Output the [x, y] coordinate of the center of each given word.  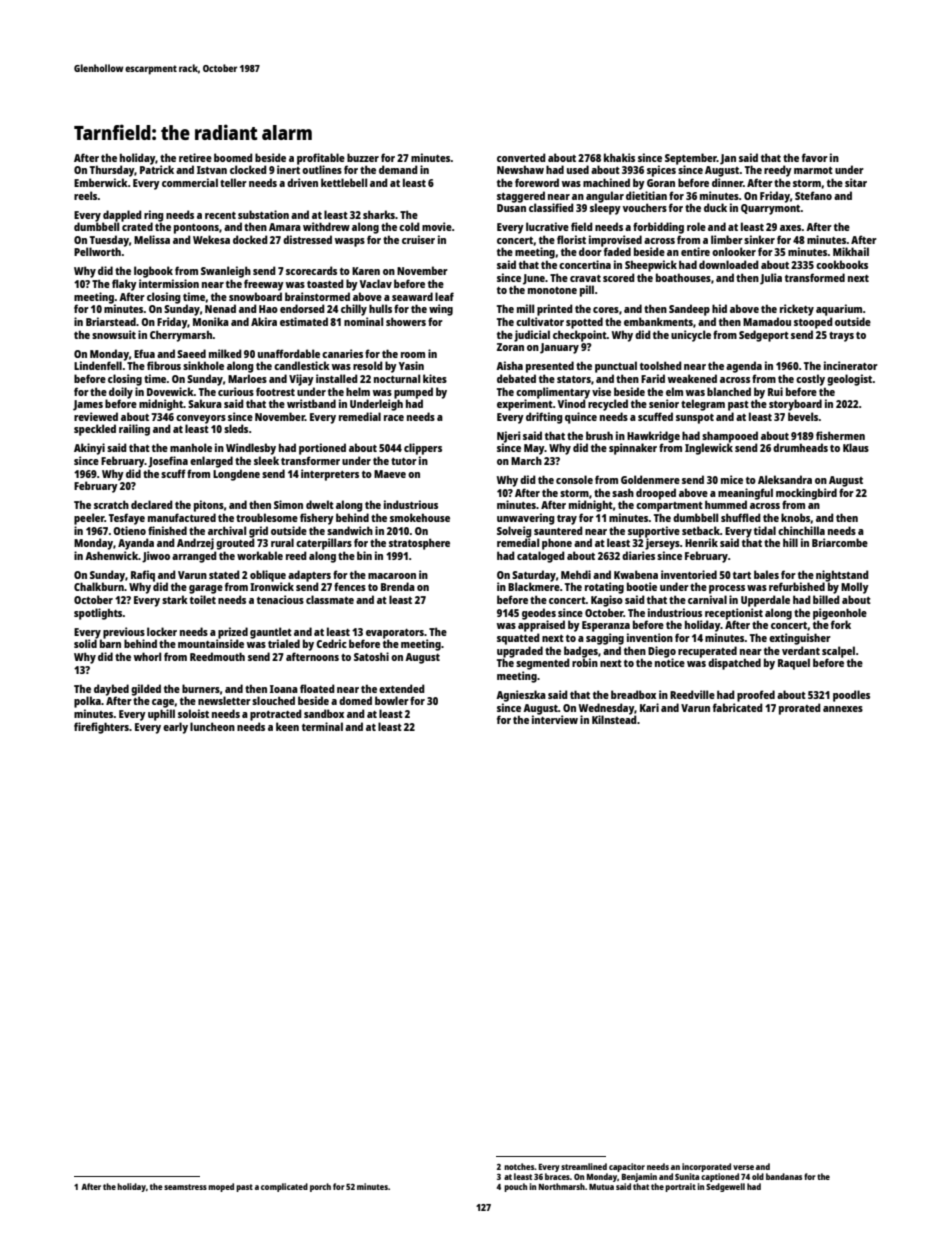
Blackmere [534, 586]
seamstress [185, 1187]
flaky [124, 285]
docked [250, 239]
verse [743, 1167]
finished [167, 530]
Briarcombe [840, 542]
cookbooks [842, 264]
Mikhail [851, 251]
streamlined [584, 1166]
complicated [284, 1187]
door [590, 251]
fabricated [738, 707]
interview [555, 719]
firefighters [101, 728]
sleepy [605, 209]
